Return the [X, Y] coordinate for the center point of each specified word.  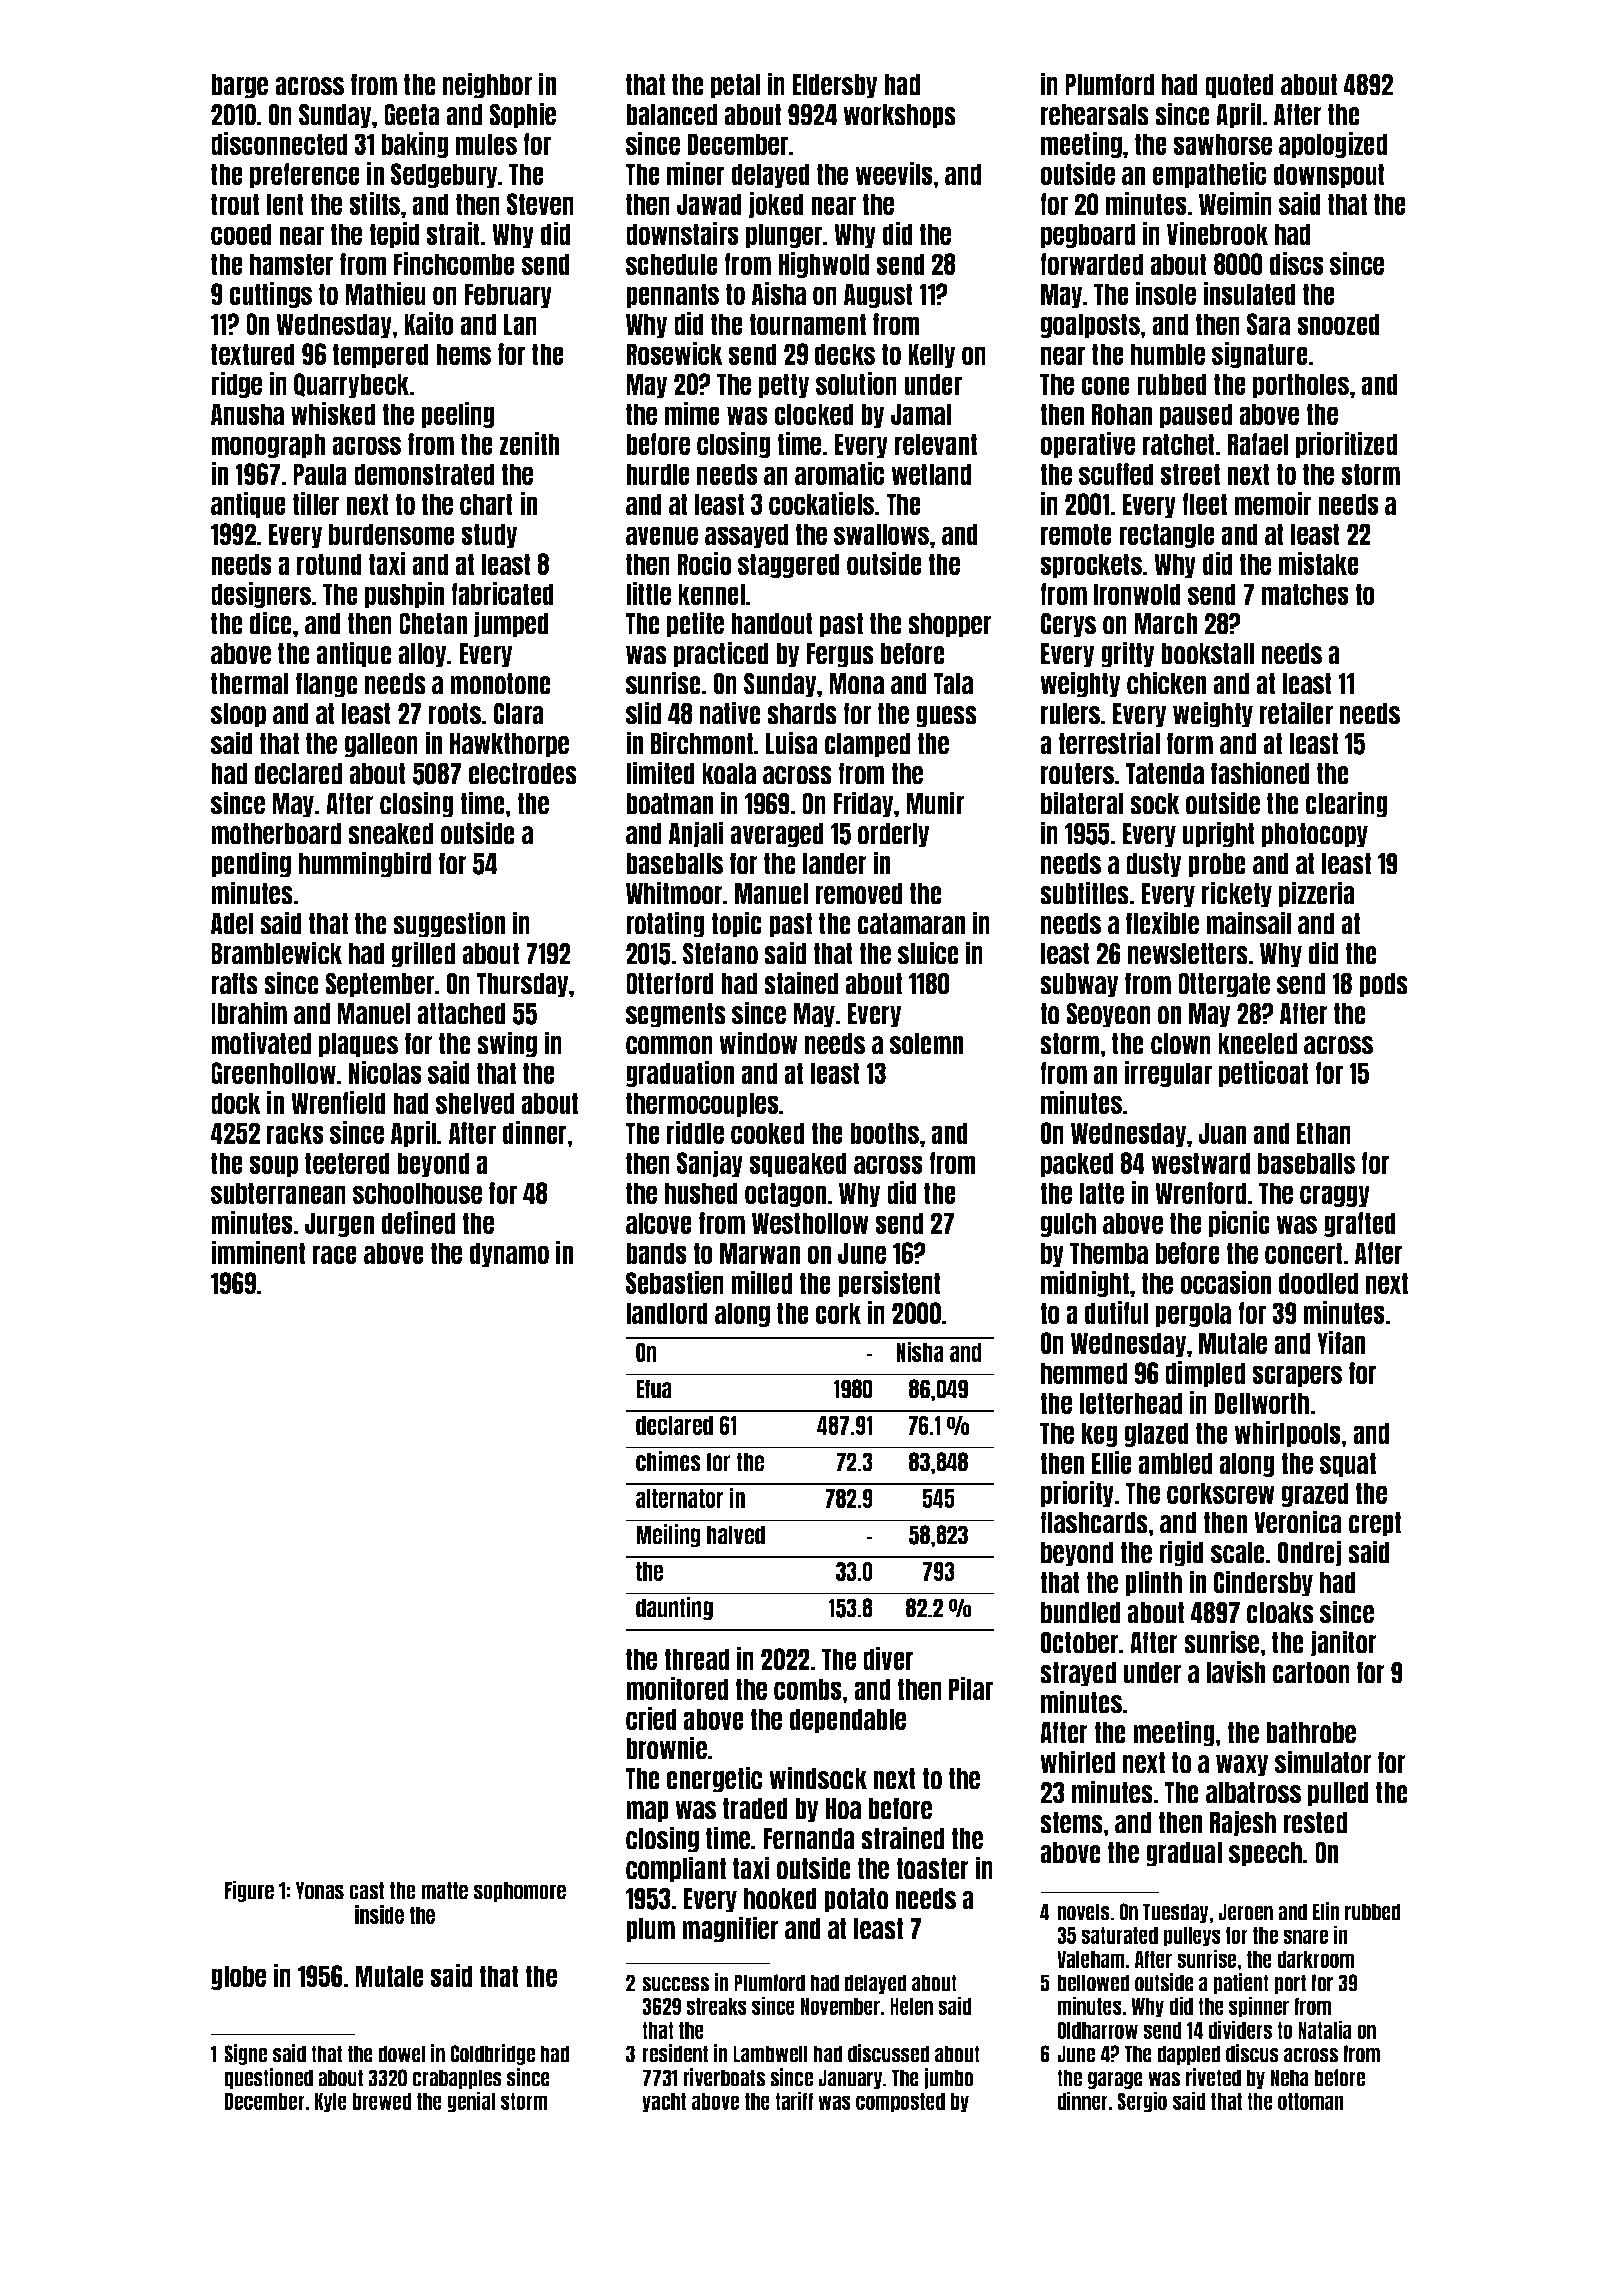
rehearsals [1095, 115]
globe [238, 1977]
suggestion [449, 924]
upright [1219, 834]
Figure [249, 1891]
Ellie [1112, 1462]
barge [239, 86]
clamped [867, 745]
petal [735, 86]
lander [835, 864]
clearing [1346, 804]
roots [455, 714]
